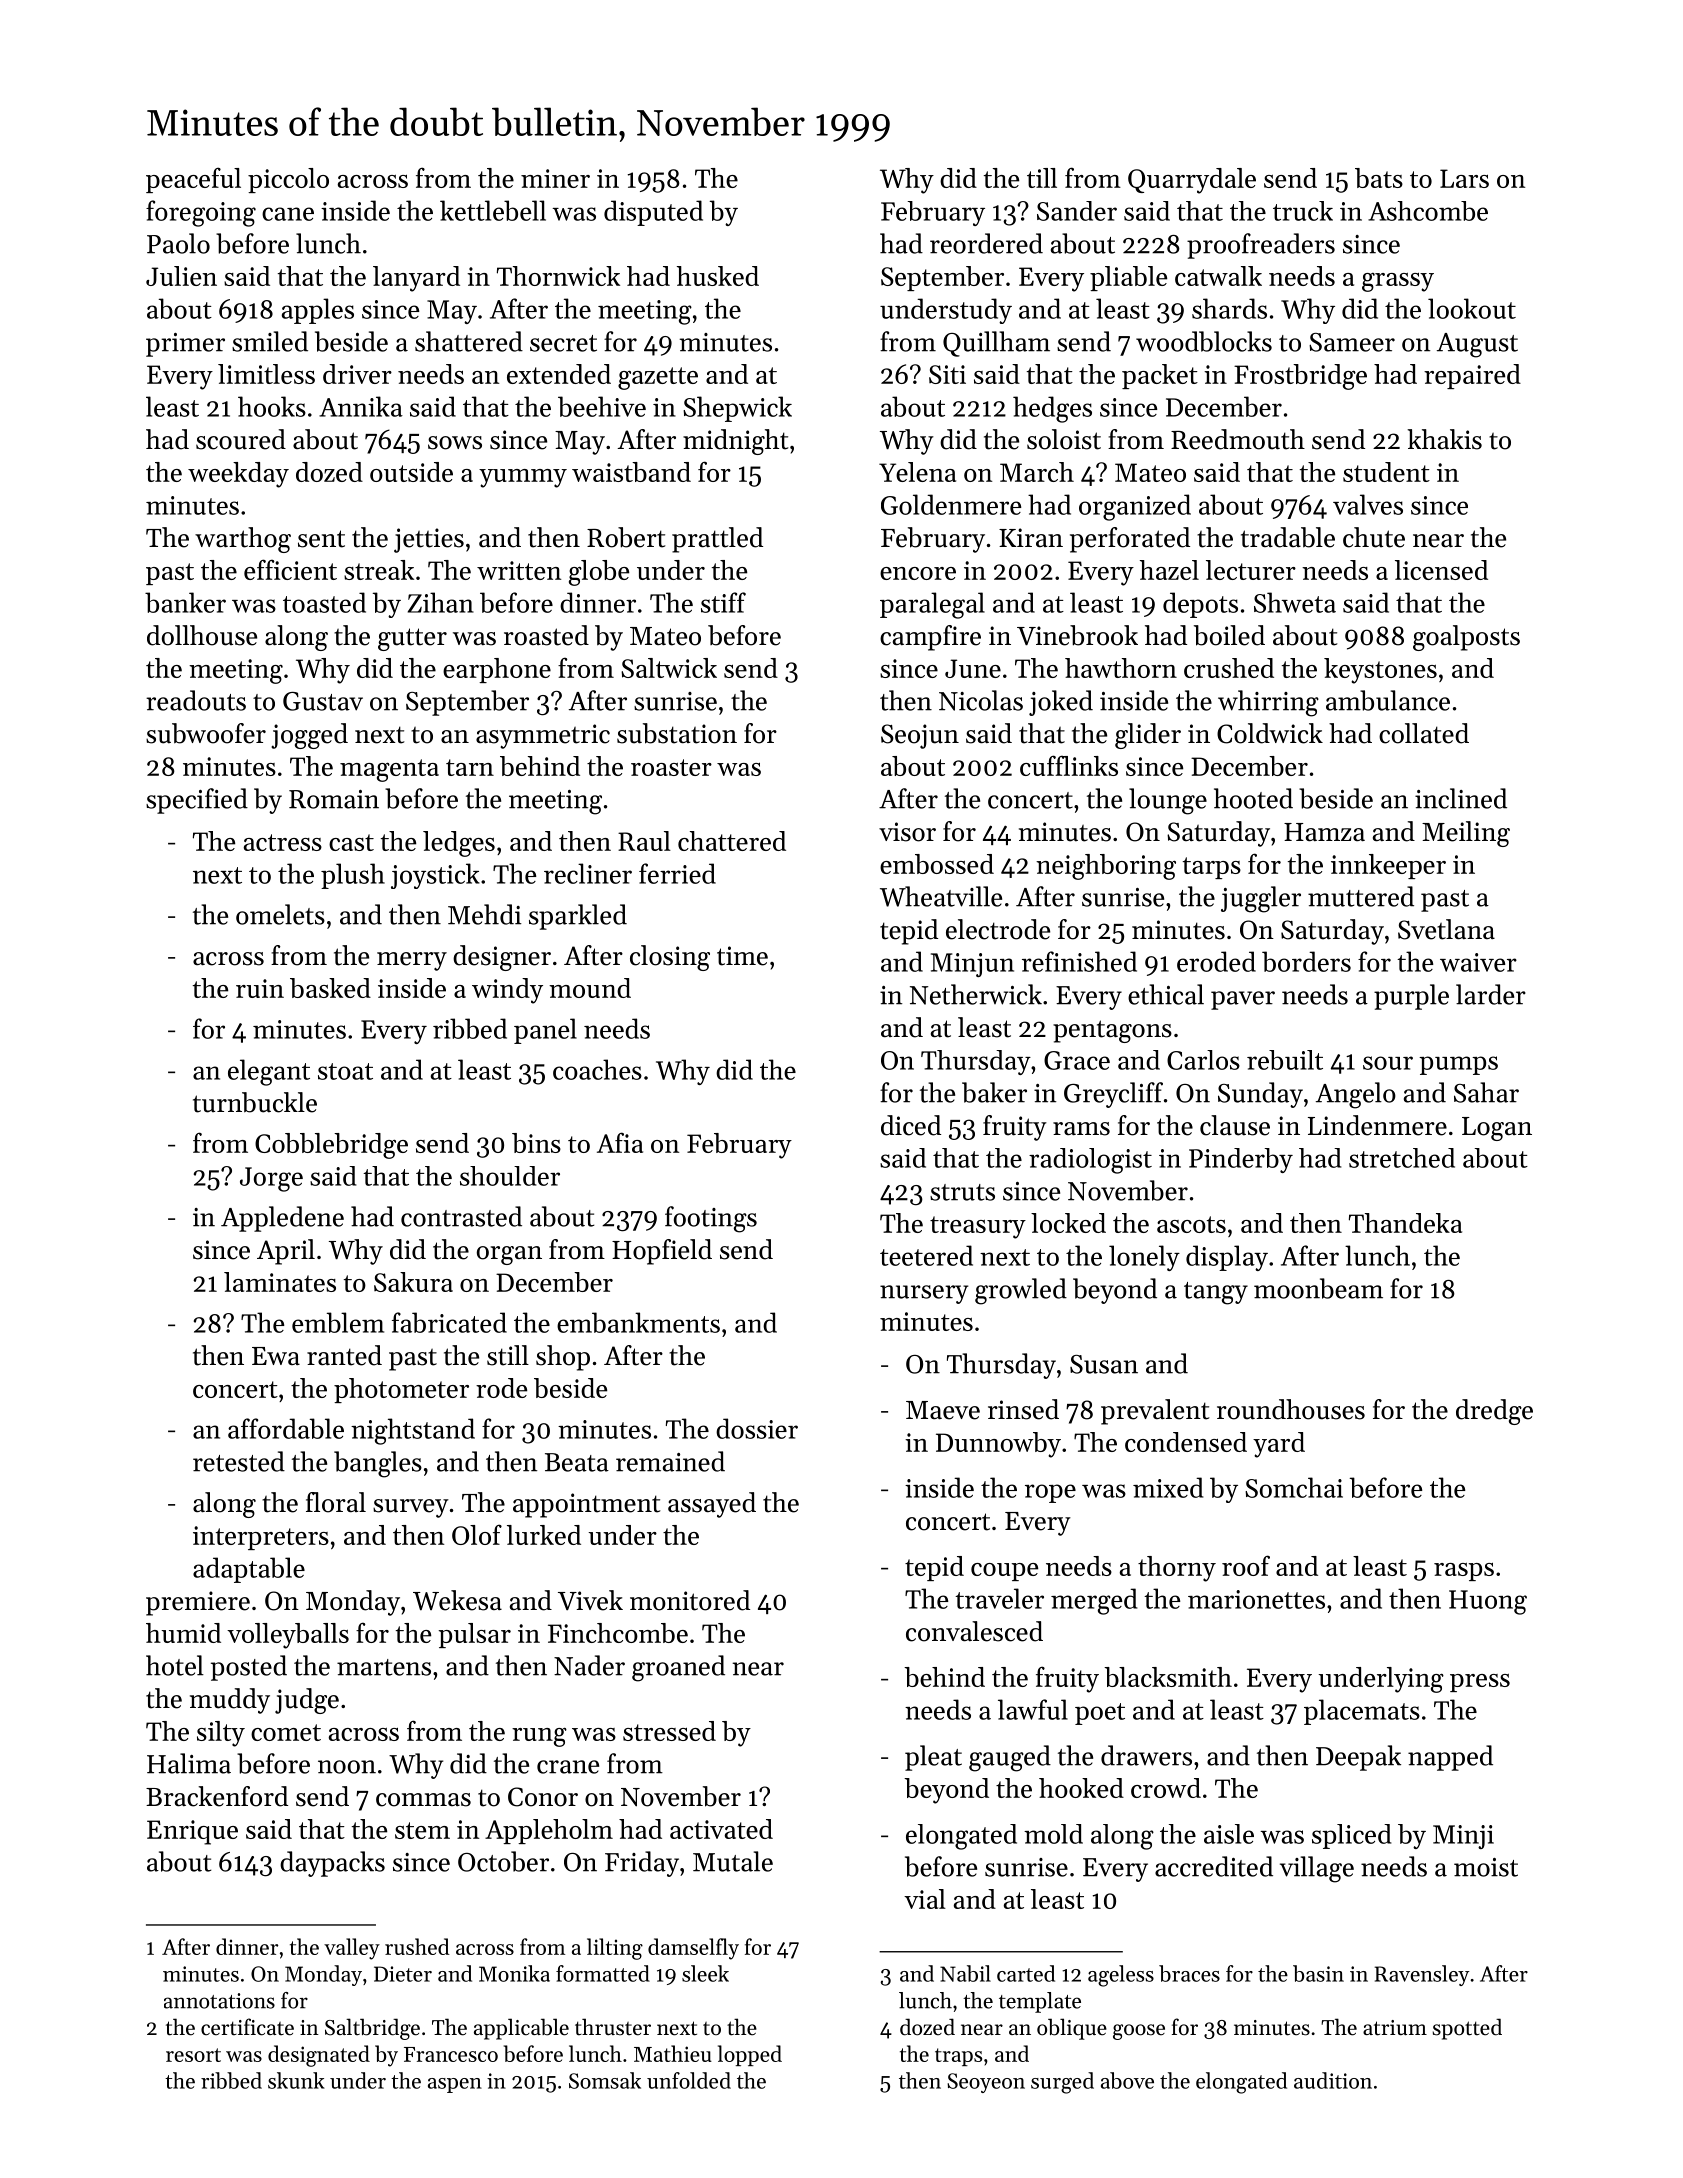 The width and height of the screenshot is (1683, 2178). What do you see at coordinates (962, 1192) in the screenshot?
I see `struts` at bounding box center [962, 1192].
